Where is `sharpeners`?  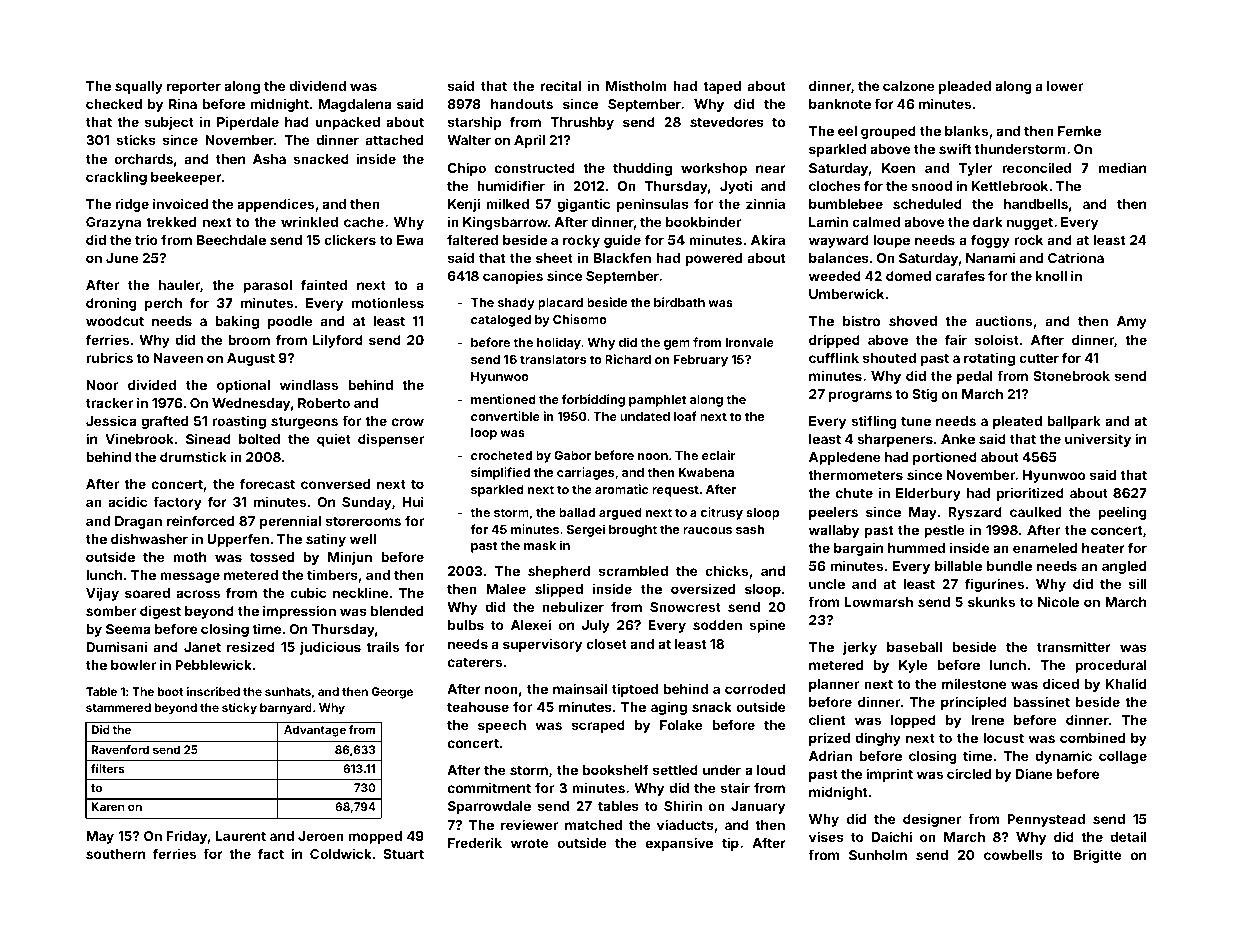 sharpeners is located at coordinates (895, 440).
